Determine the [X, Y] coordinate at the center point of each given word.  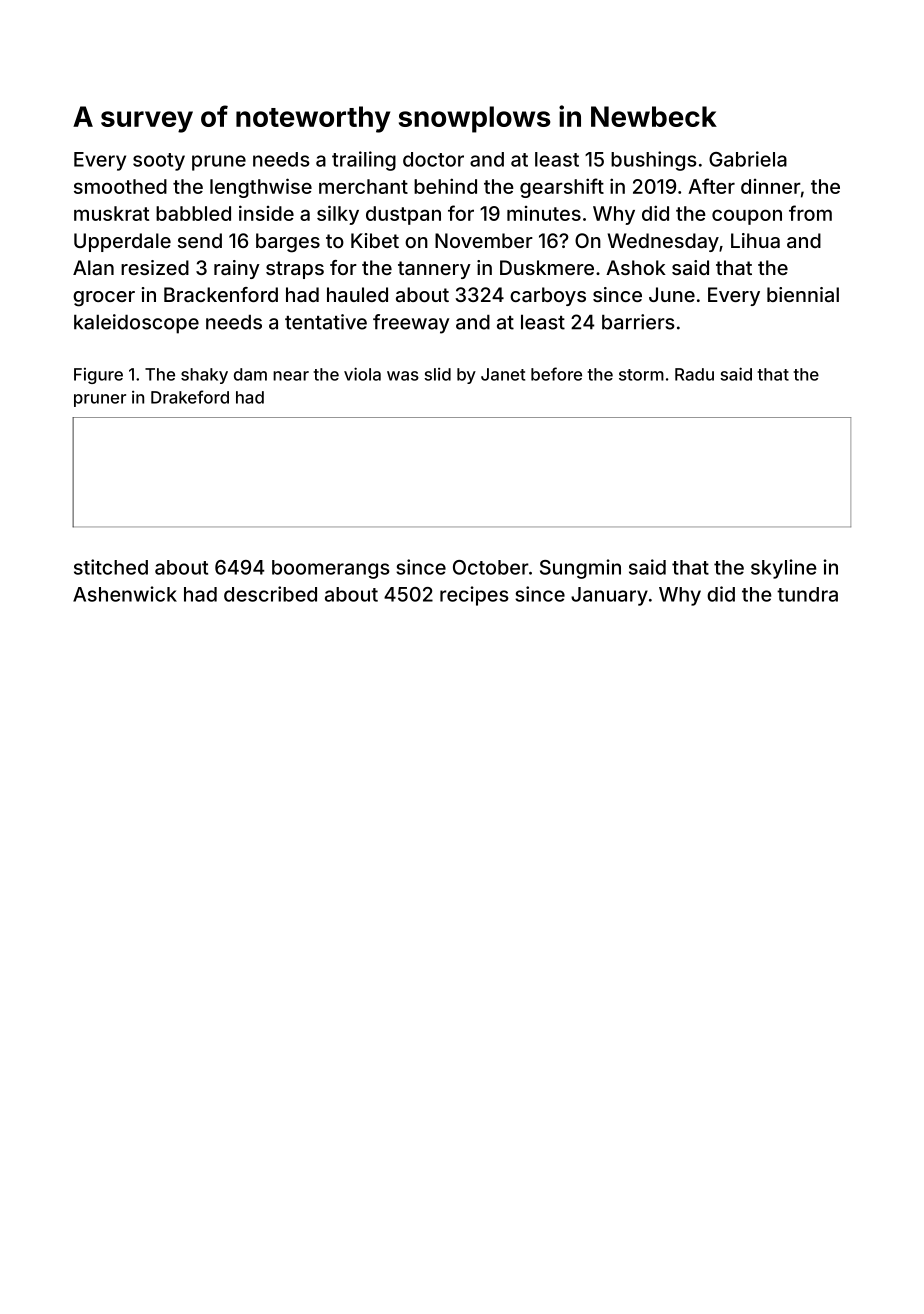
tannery [434, 270]
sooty [159, 162]
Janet [503, 374]
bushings [654, 161]
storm [641, 375]
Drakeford [190, 397]
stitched [111, 567]
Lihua [755, 240]
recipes [474, 596]
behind [445, 186]
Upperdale [122, 242]
